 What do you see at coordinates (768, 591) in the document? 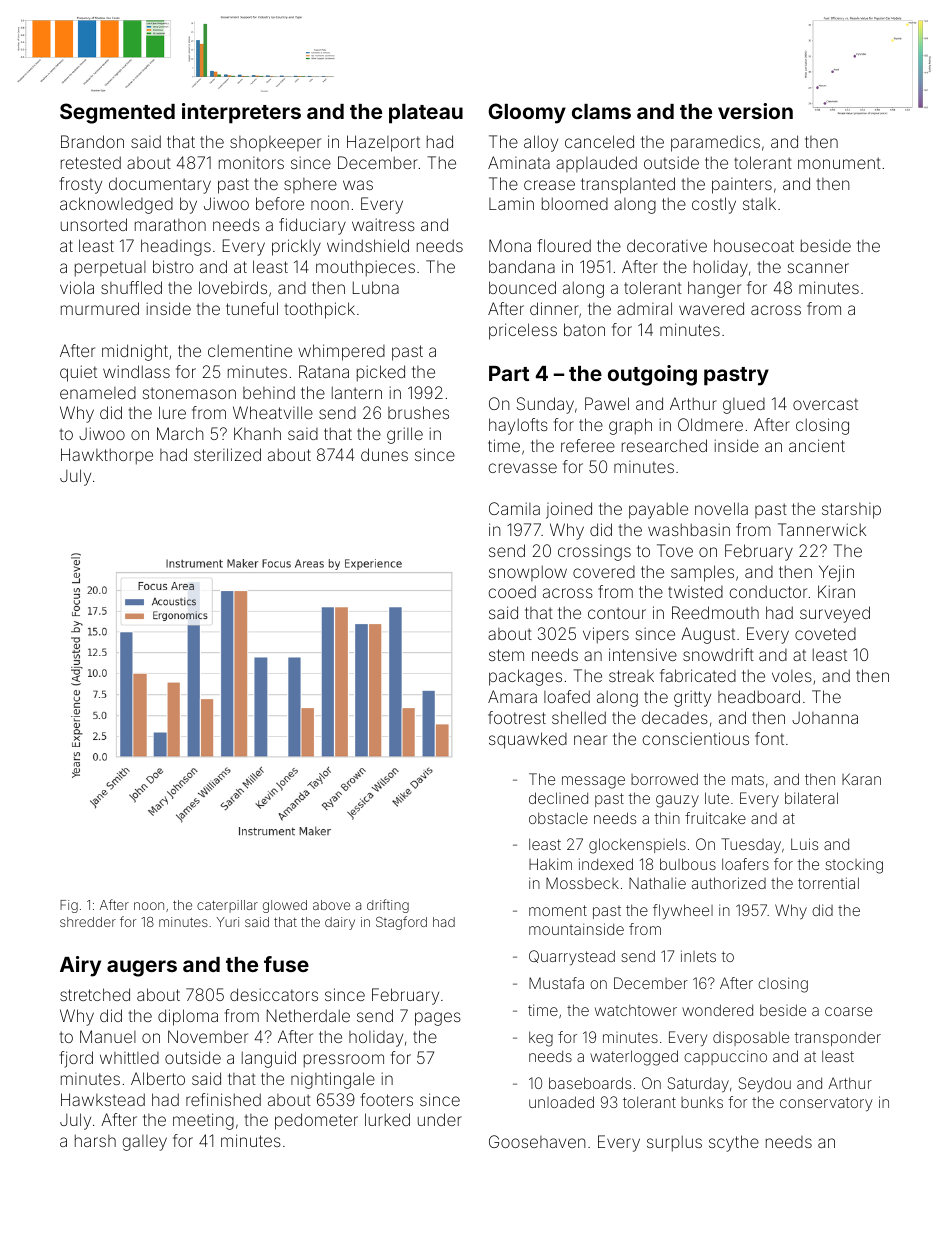
I see `conductor` at bounding box center [768, 591].
